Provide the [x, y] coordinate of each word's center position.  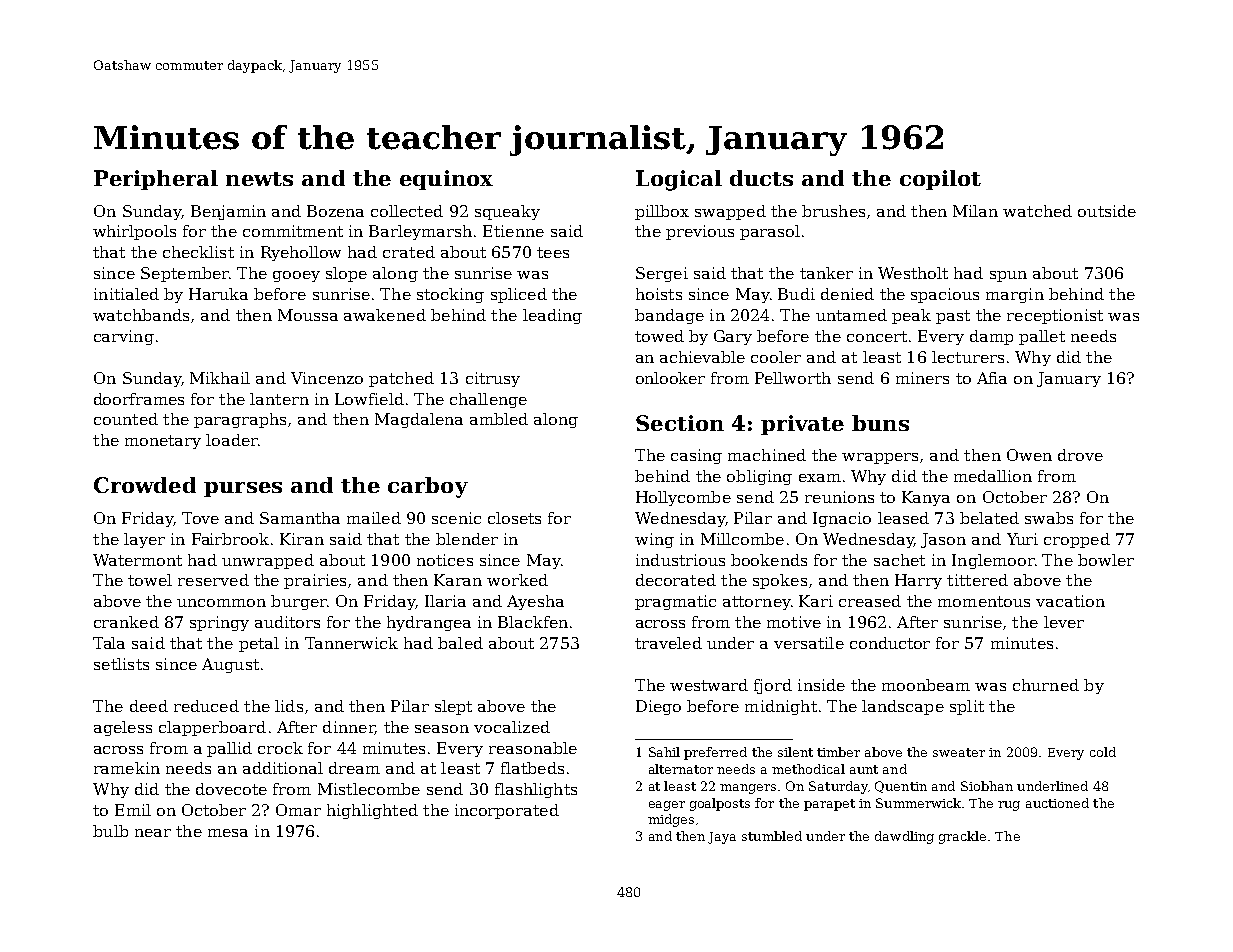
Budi [796, 294]
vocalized [512, 727]
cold [1103, 752]
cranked [126, 622]
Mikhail [220, 378]
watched [1037, 211]
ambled [499, 419]
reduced [206, 706]
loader [232, 440]
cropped [1077, 540]
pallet [1042, 337]
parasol [770, 232]
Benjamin [228, 212]
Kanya [926, 498]
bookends [769, 560]
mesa [228, 833]
